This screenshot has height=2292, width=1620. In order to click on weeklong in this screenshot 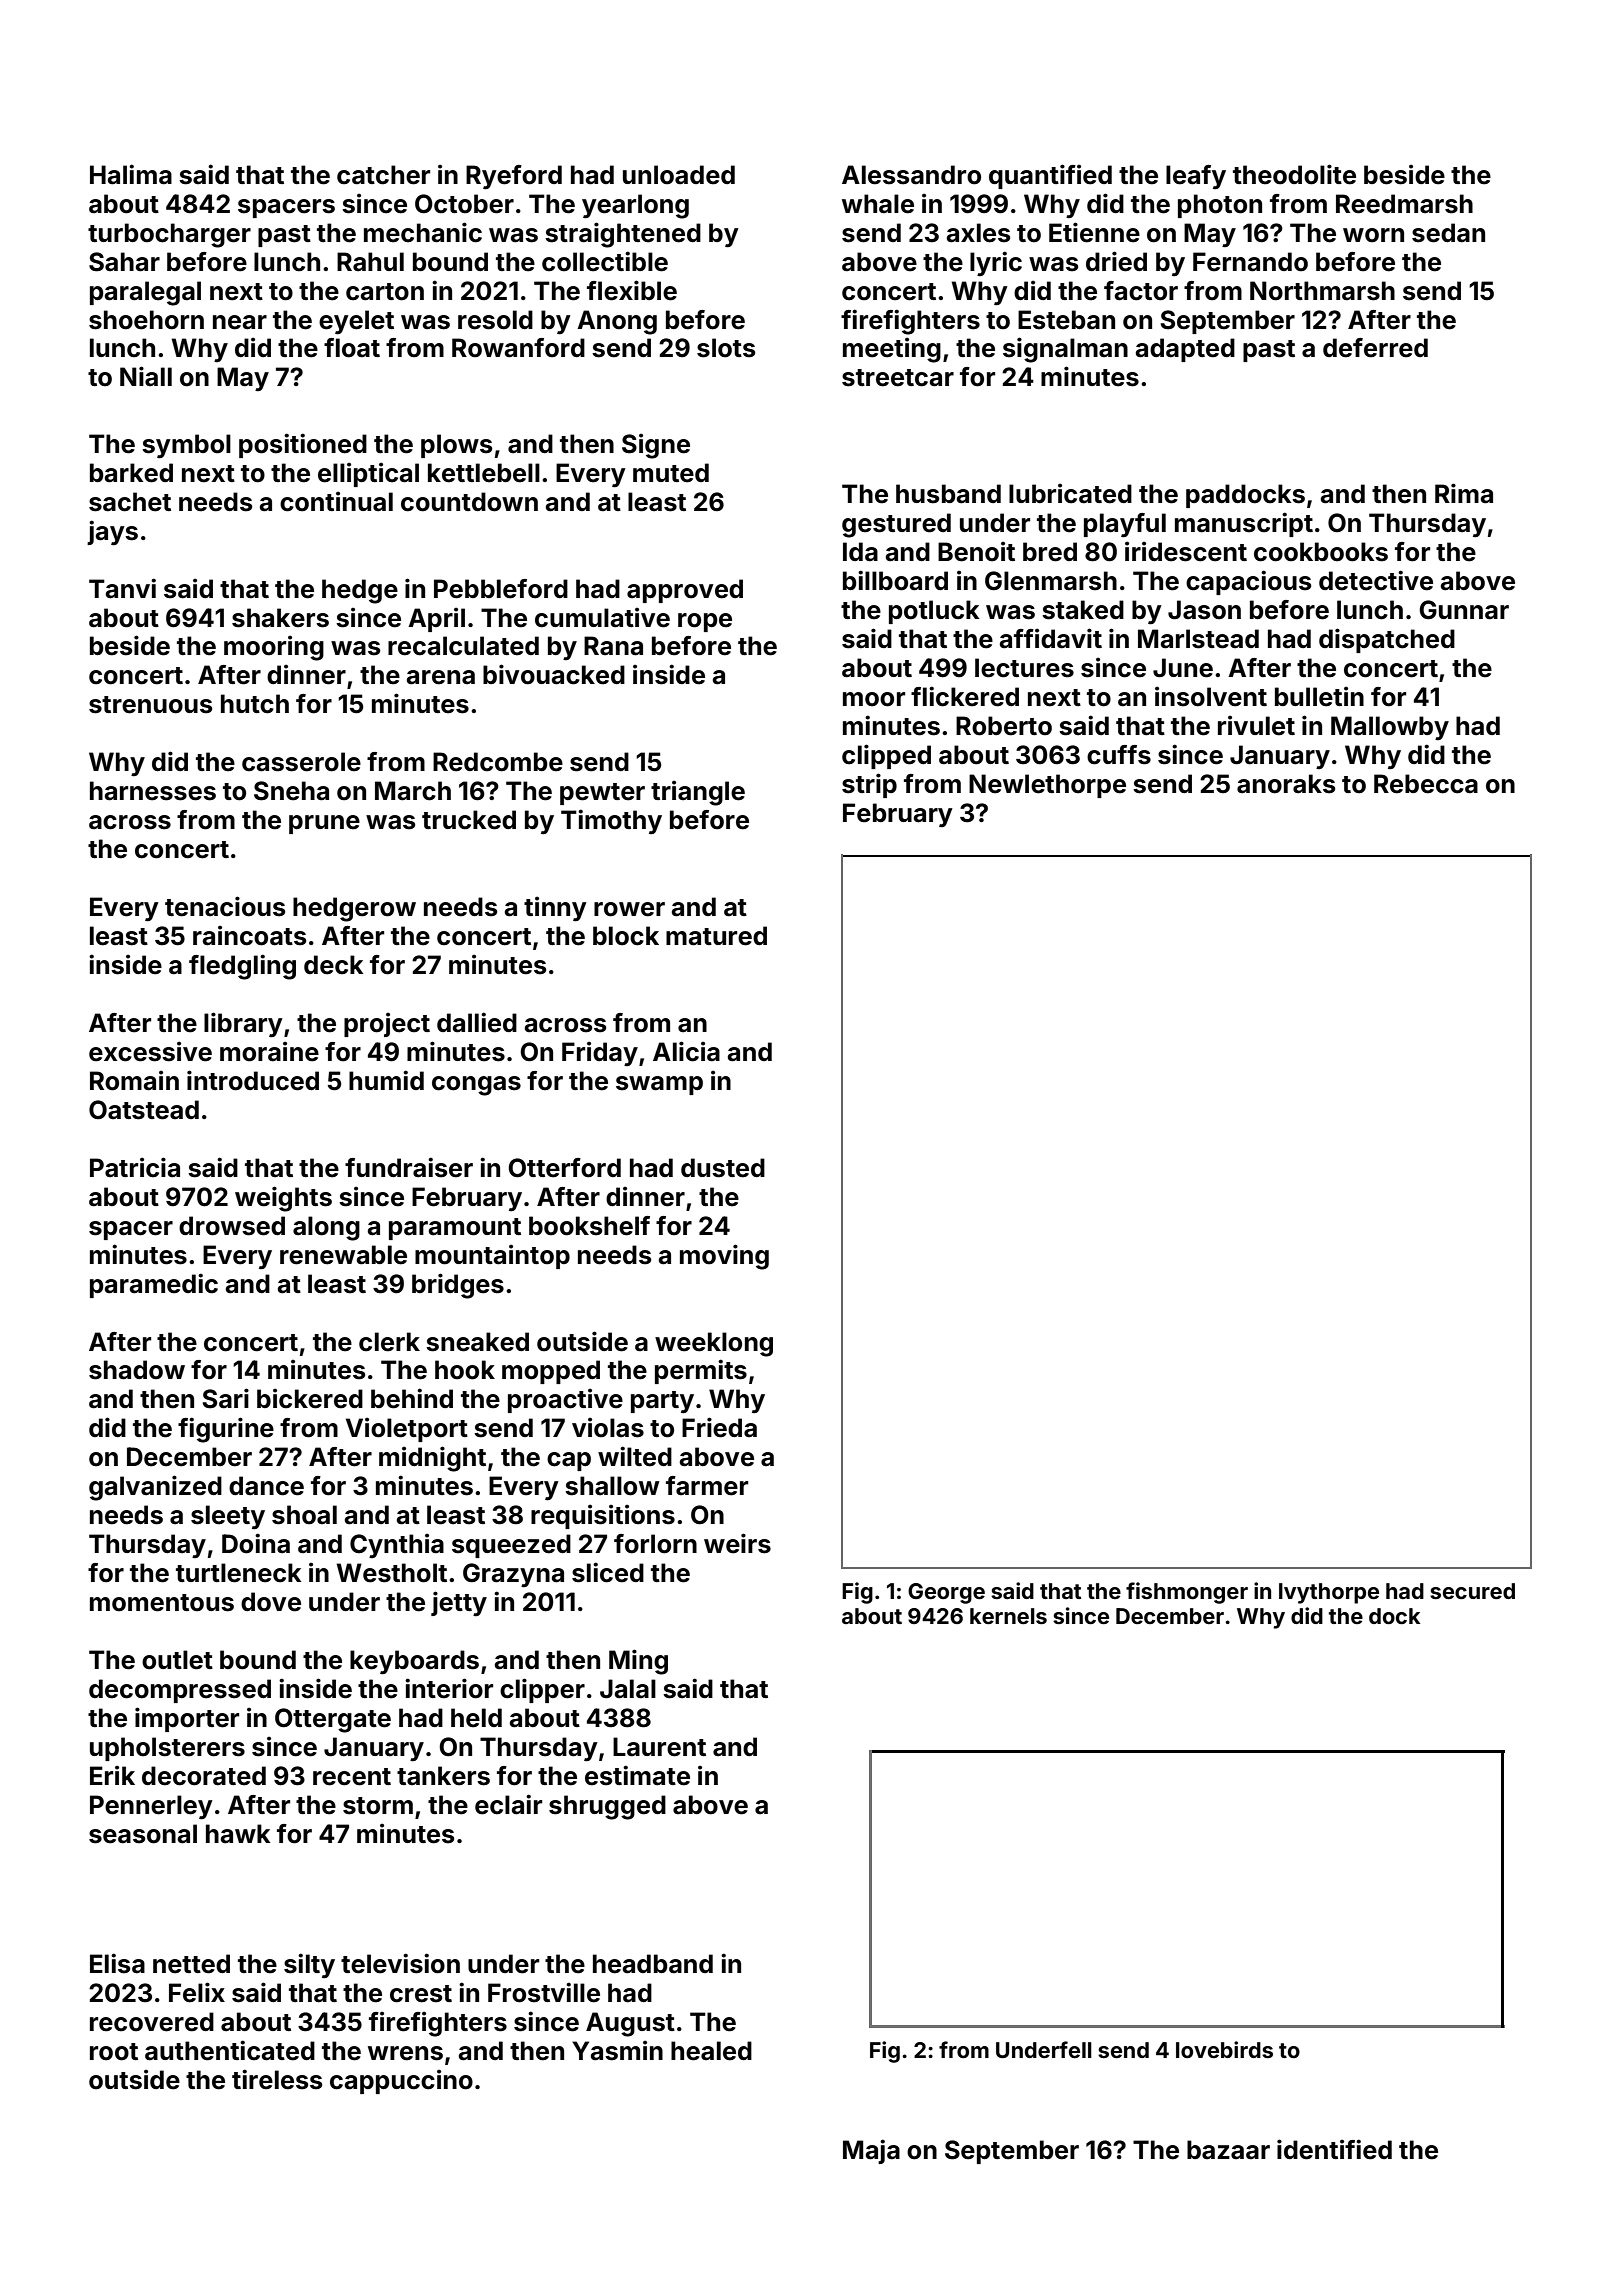, I will do `click(714, 1344)`.
